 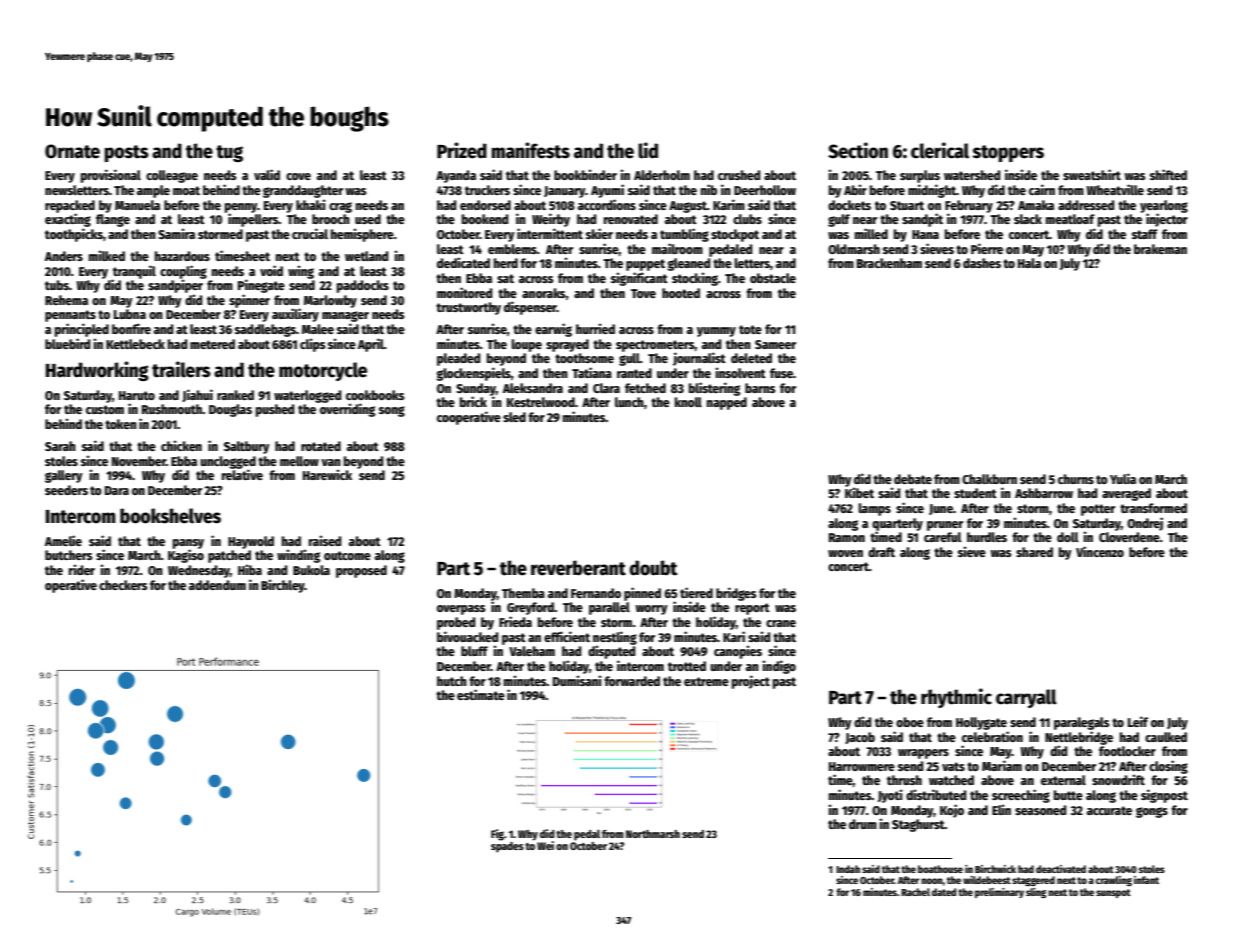 I want to click on Indah, so click(x=848, y=869).
